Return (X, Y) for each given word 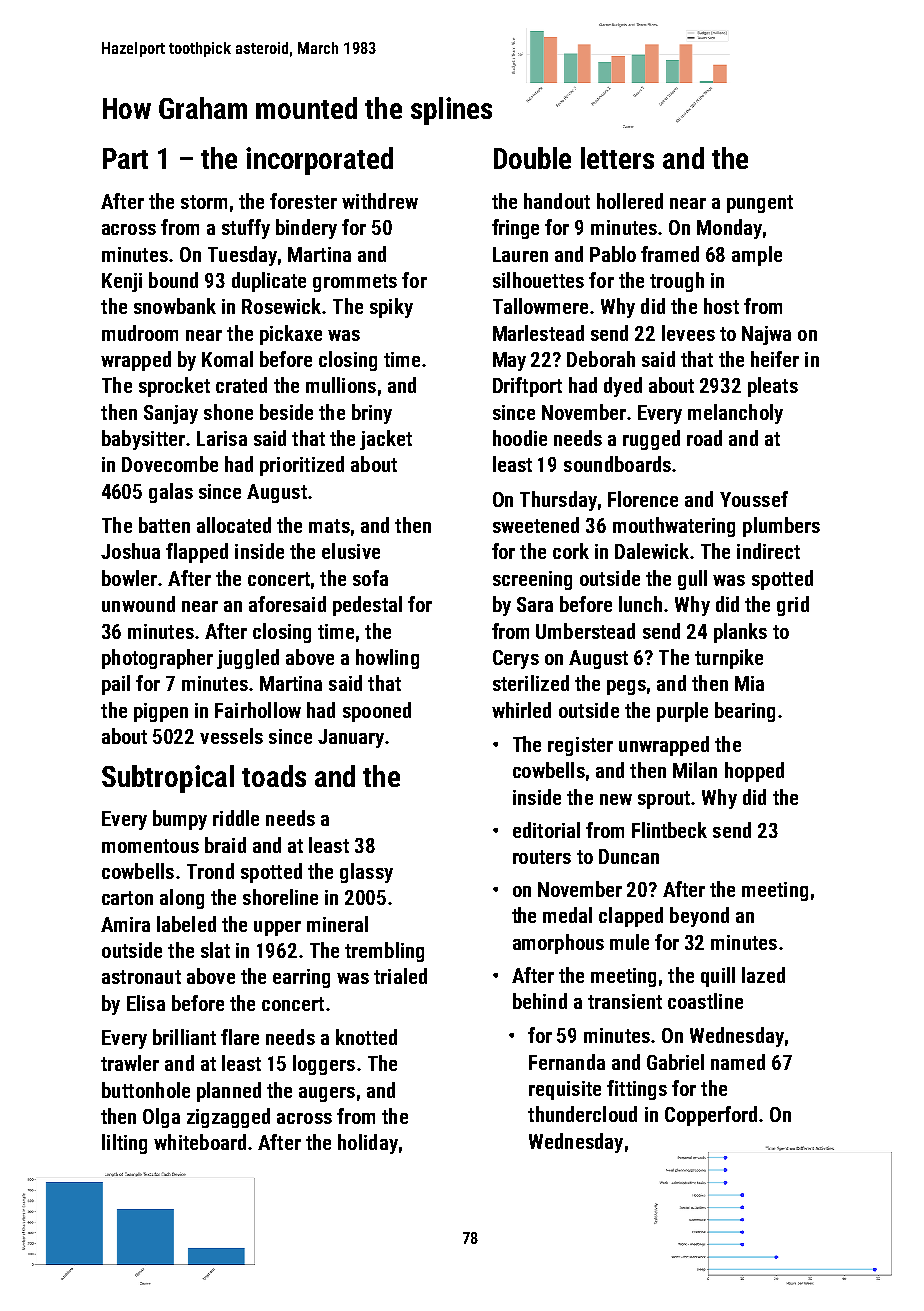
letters (617, 158)
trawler (130, 1063)
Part (125, 158)
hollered (630, 201)
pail (116, 685)
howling (387, 659)
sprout (664, 800)
